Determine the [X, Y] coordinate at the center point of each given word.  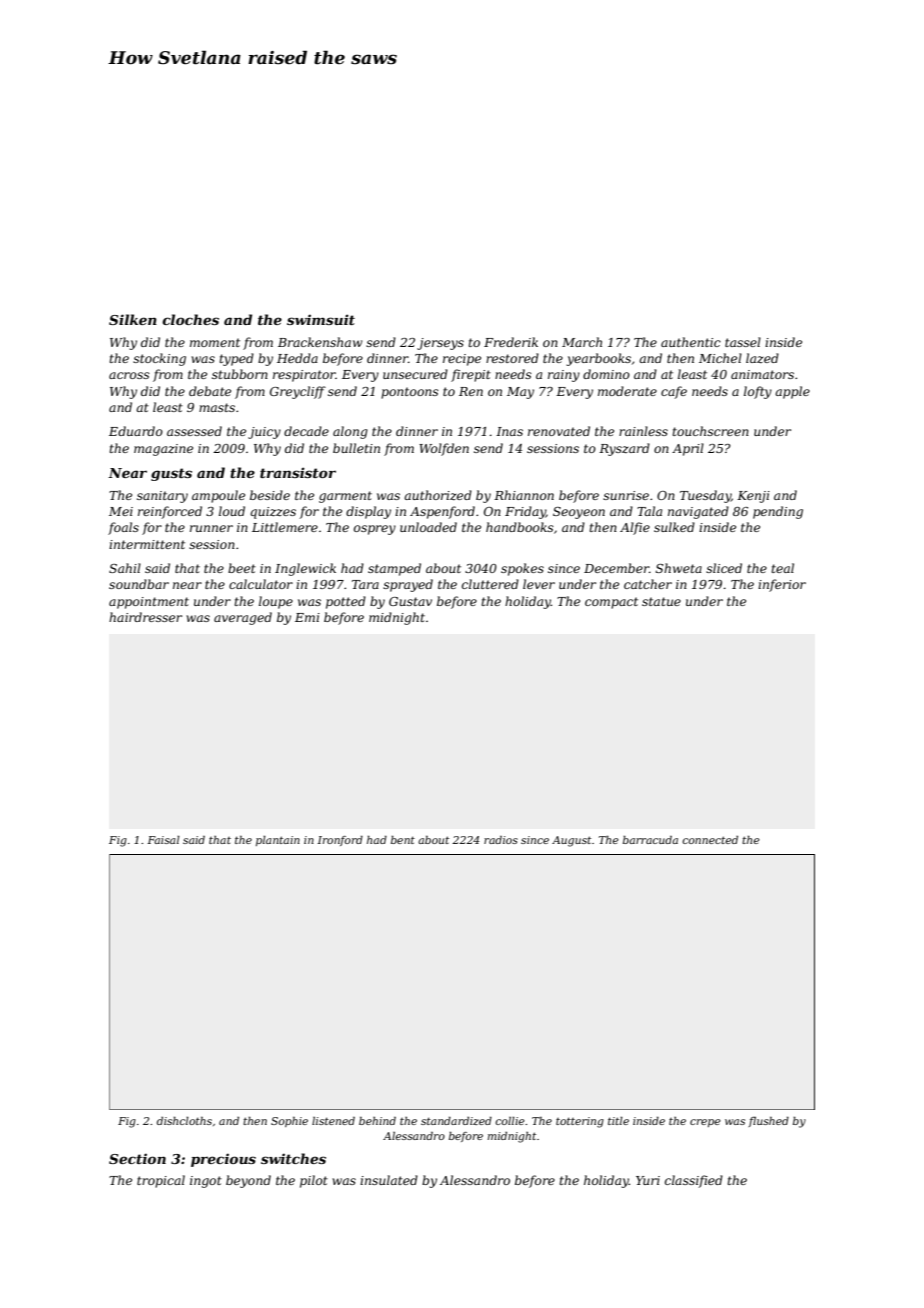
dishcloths [184, 1121]
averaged [243, 618]
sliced [724, 568]
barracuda [650, 840]
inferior [782, 585]
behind [377, 1121]
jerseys [440, 344]
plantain [278, 841]
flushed [768, 1122]
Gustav [410, 601]
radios [501, 840]
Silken [133, 319]
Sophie [289, 1122]
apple [792, 392]
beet [242, 568]
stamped [394, 569]
